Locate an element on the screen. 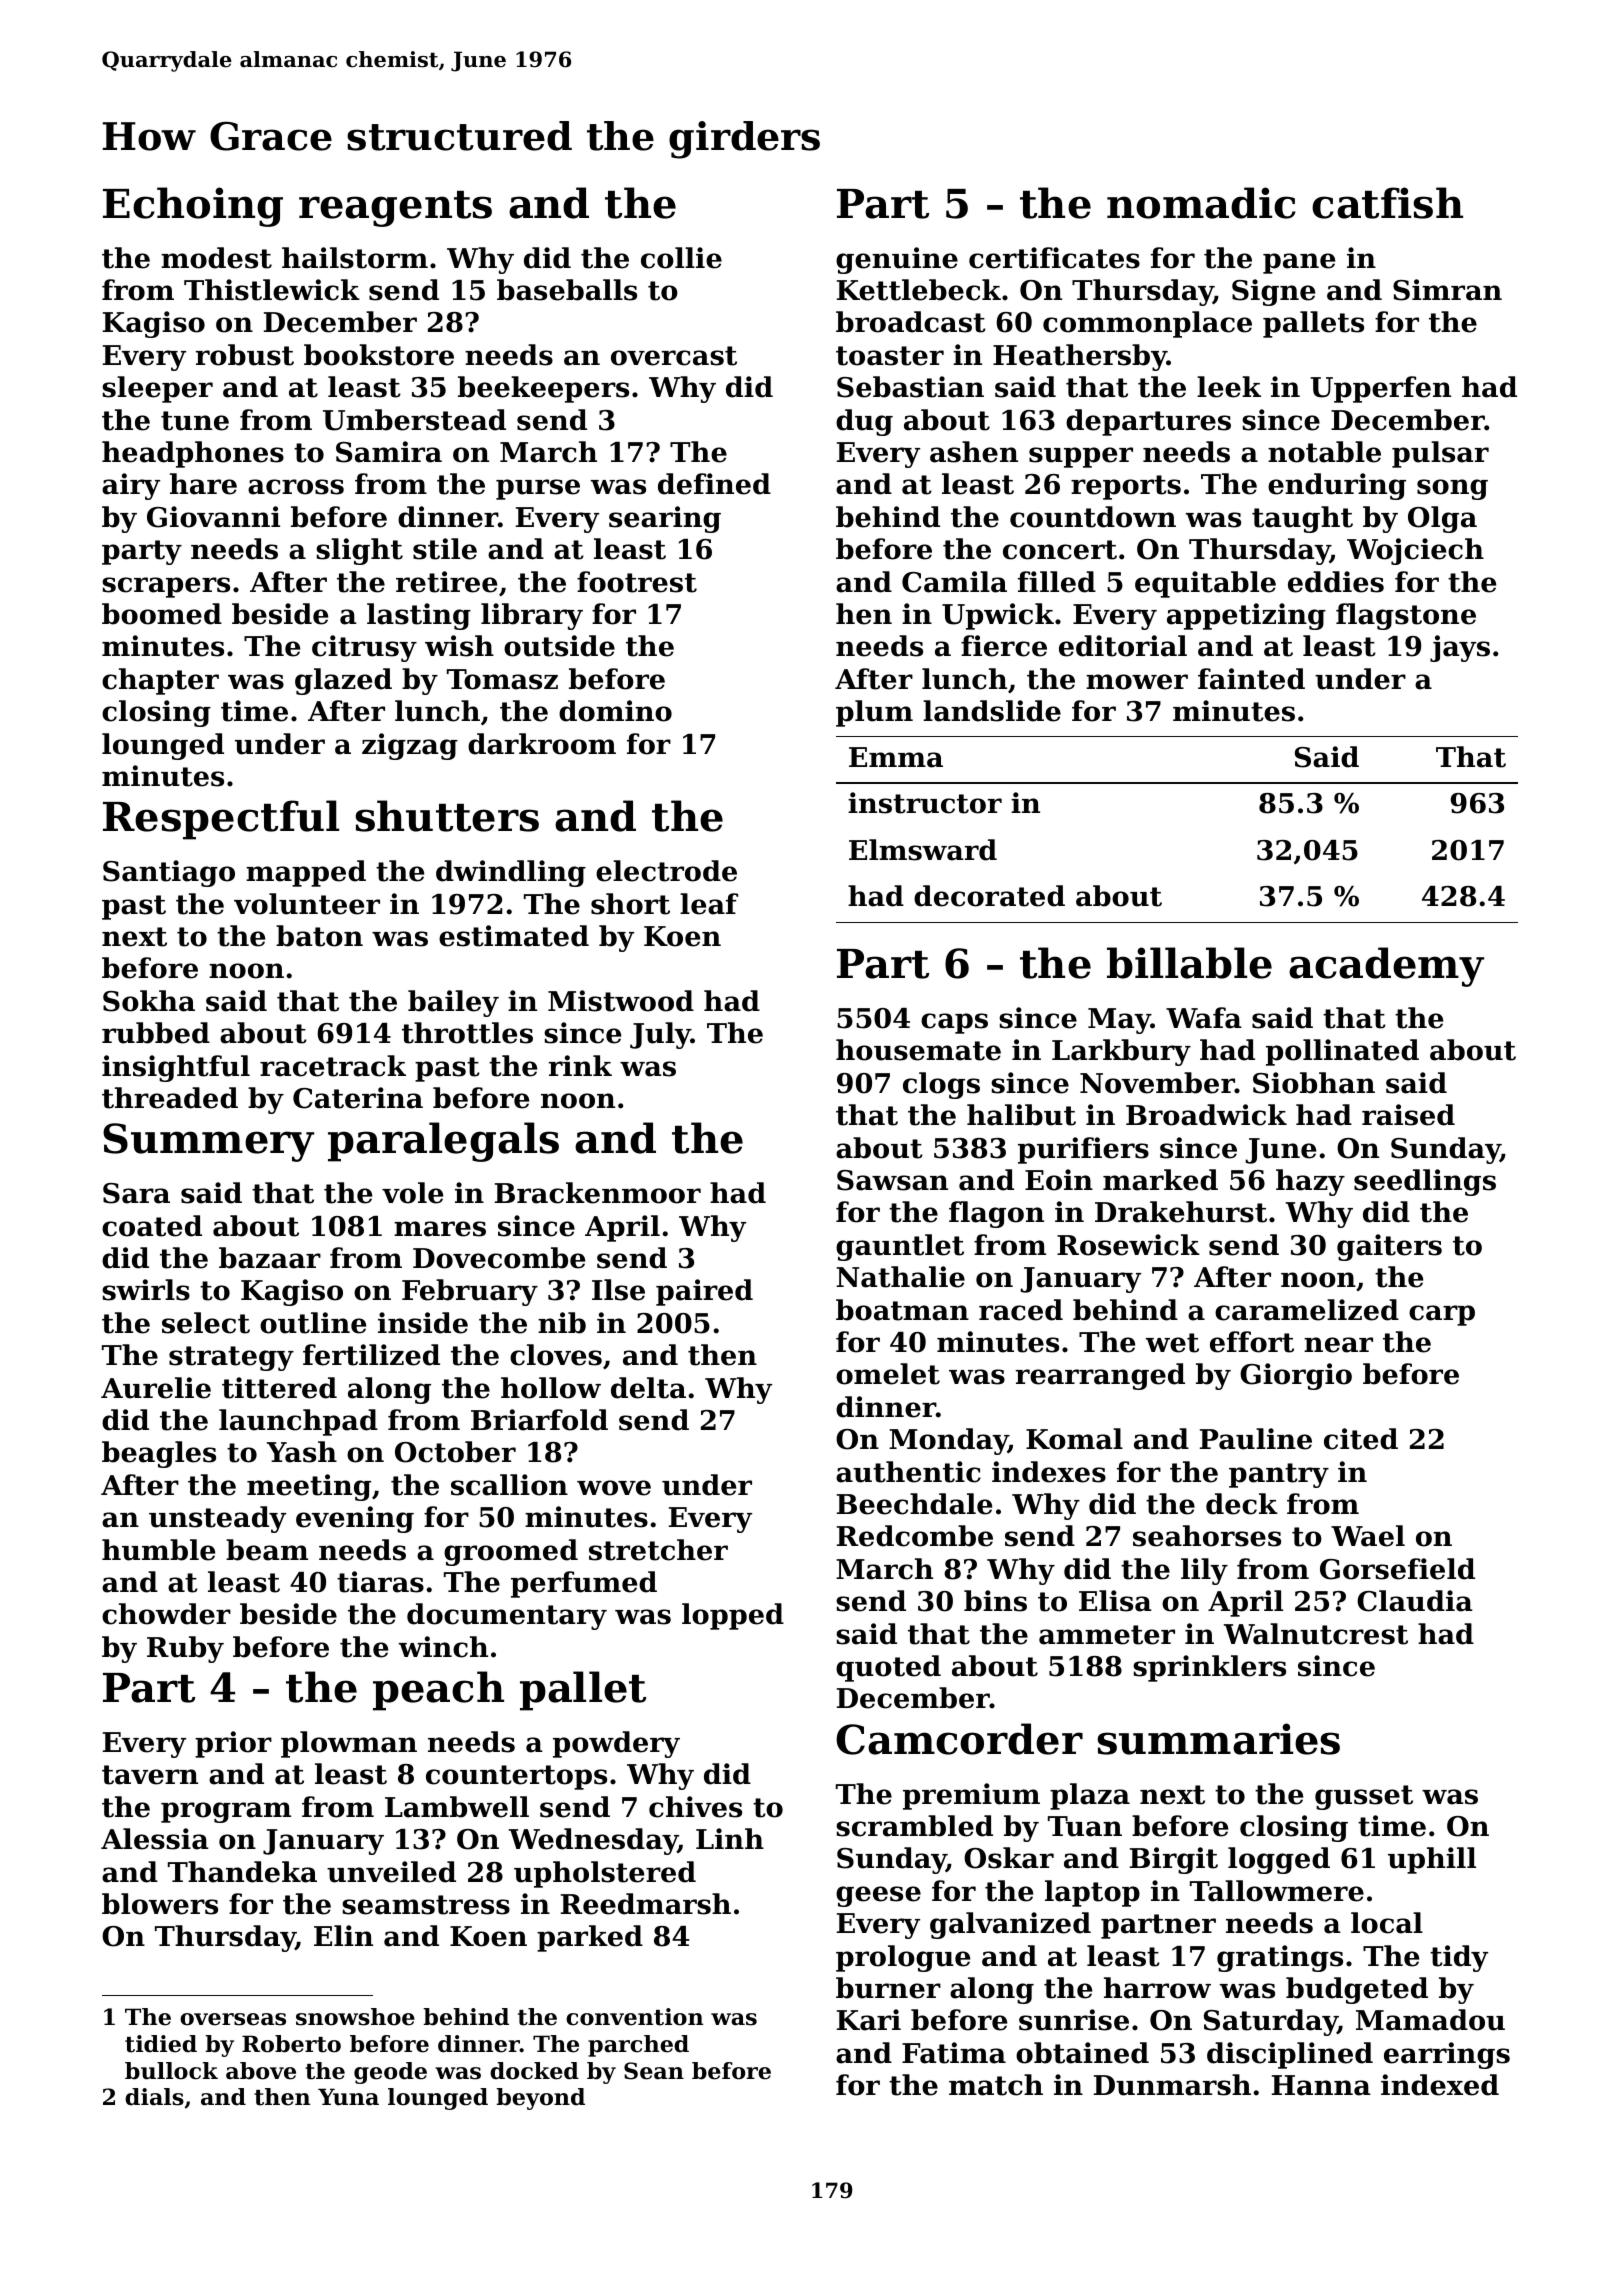  unveiled is located at coordinates (391, 1872).
